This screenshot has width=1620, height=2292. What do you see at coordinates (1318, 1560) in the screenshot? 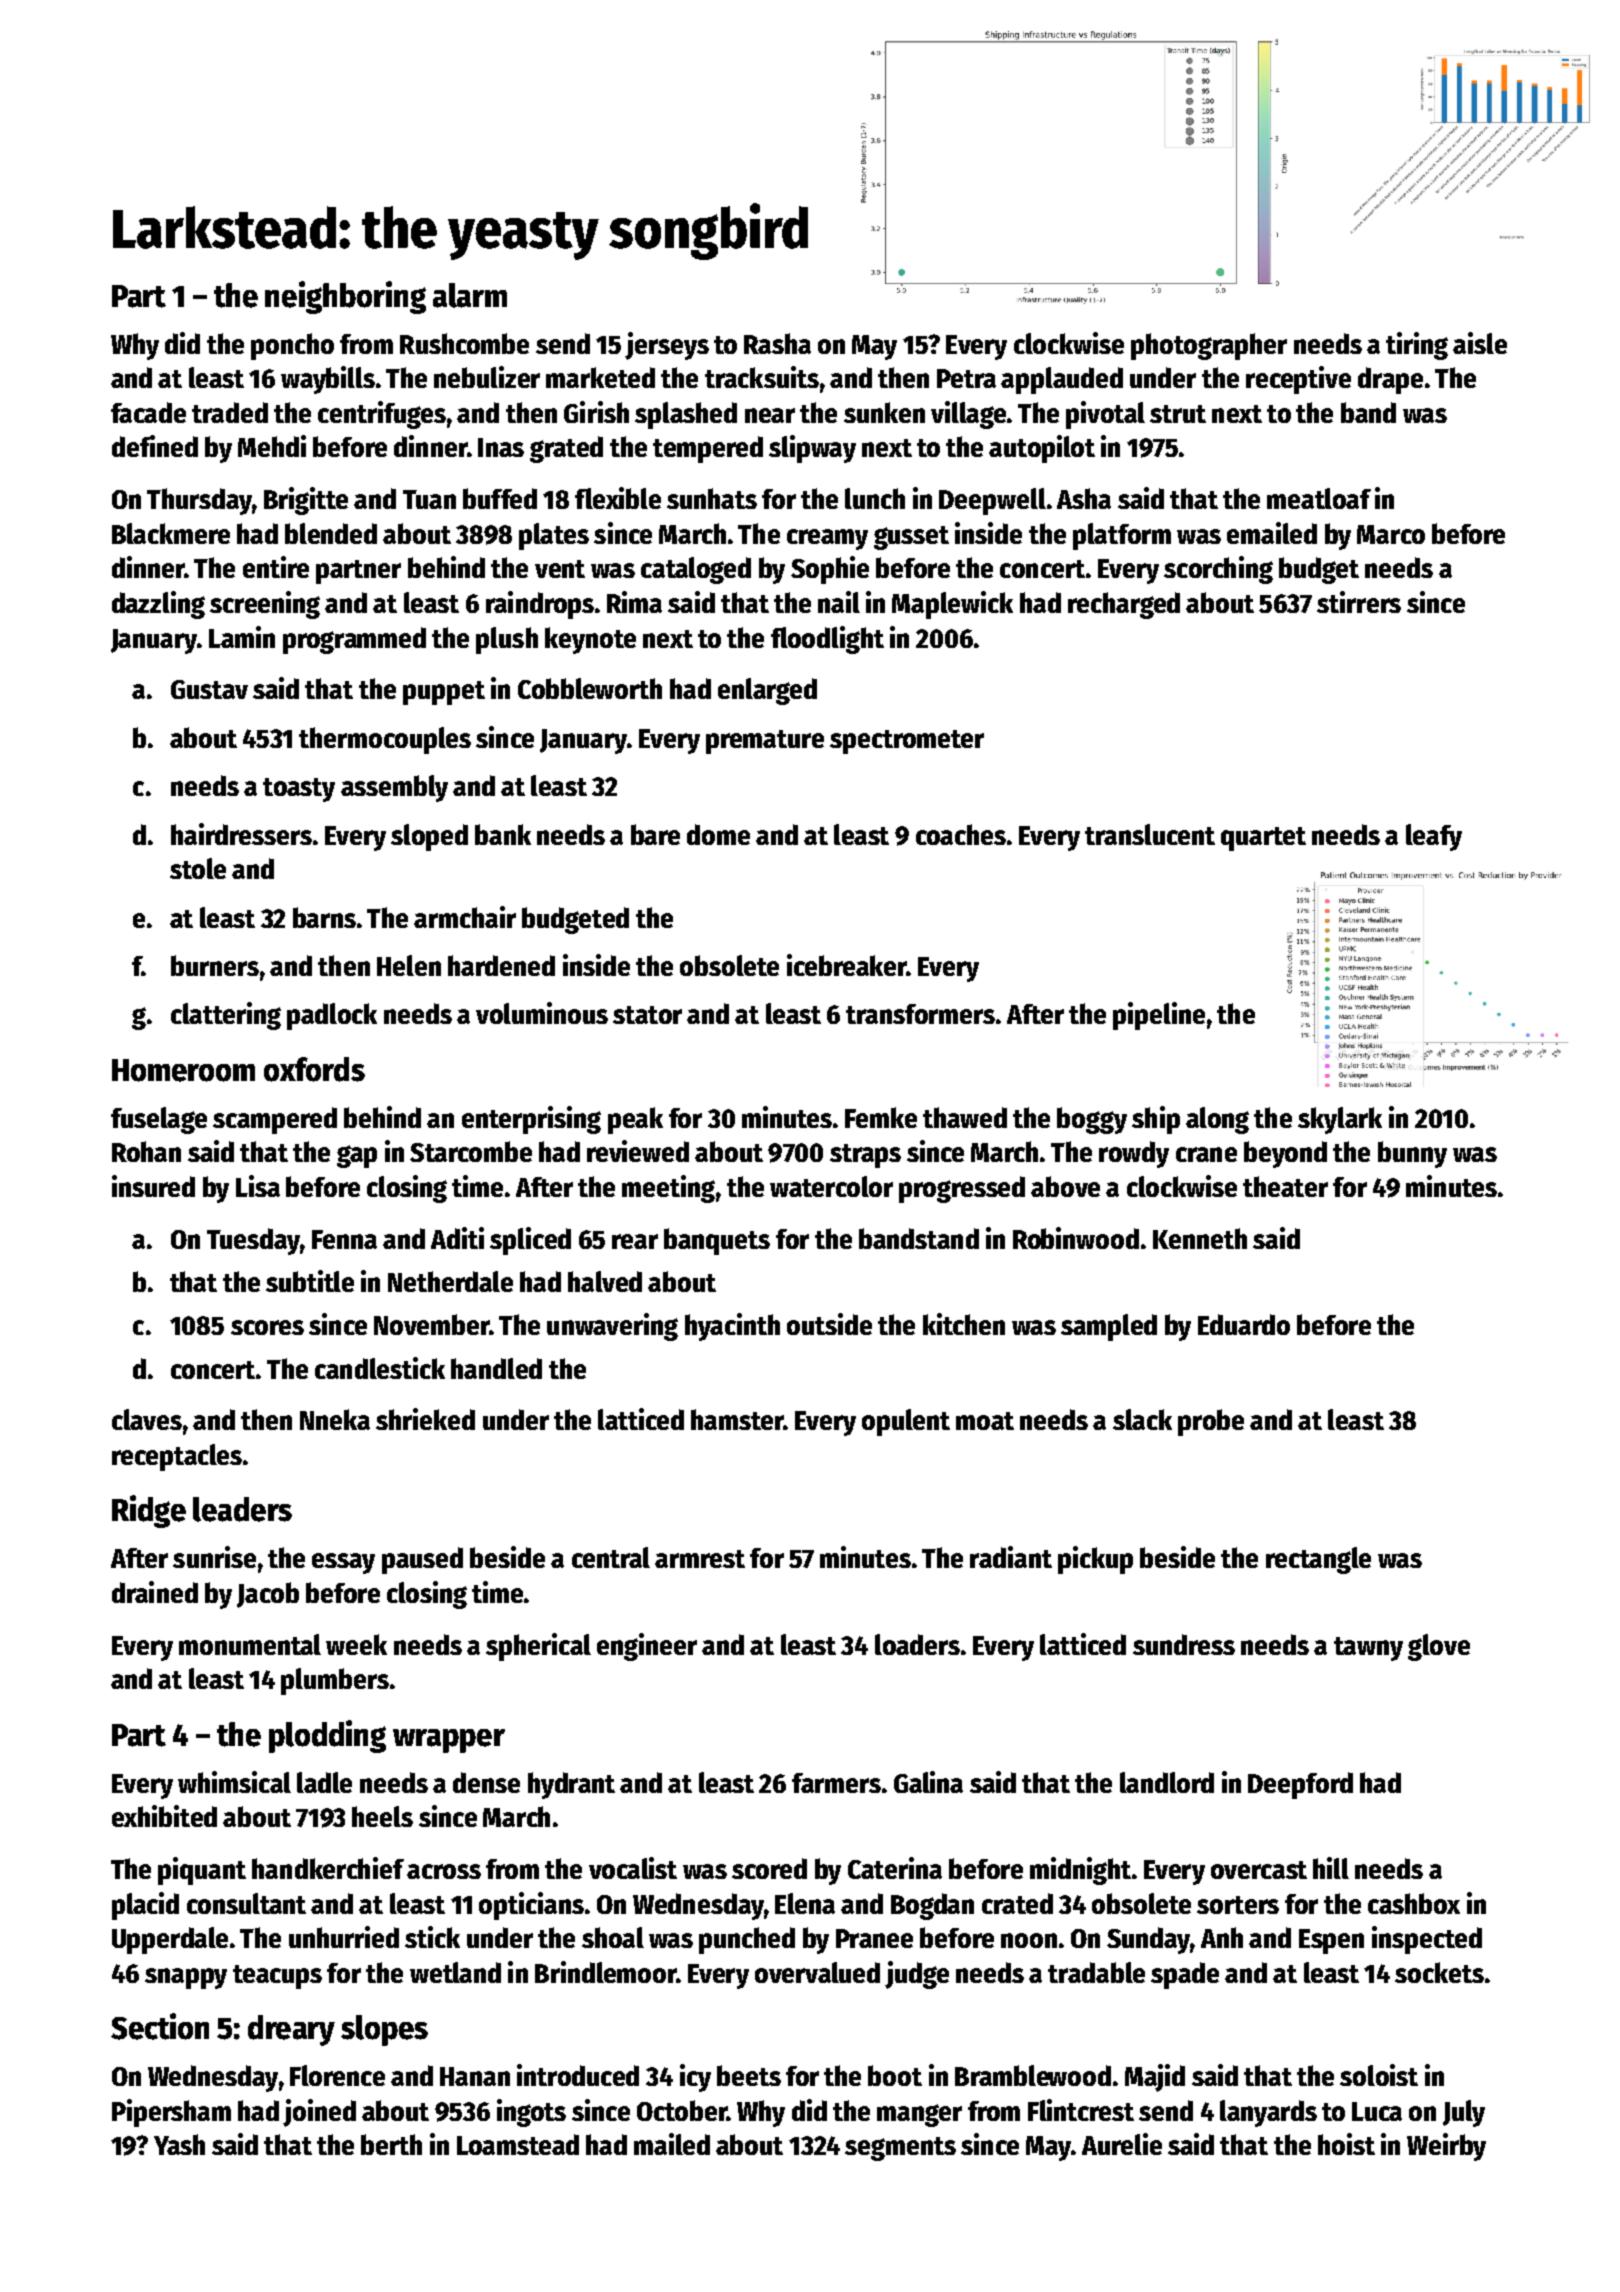
I see `rectangle` at bounding box center [1318, 1560].
